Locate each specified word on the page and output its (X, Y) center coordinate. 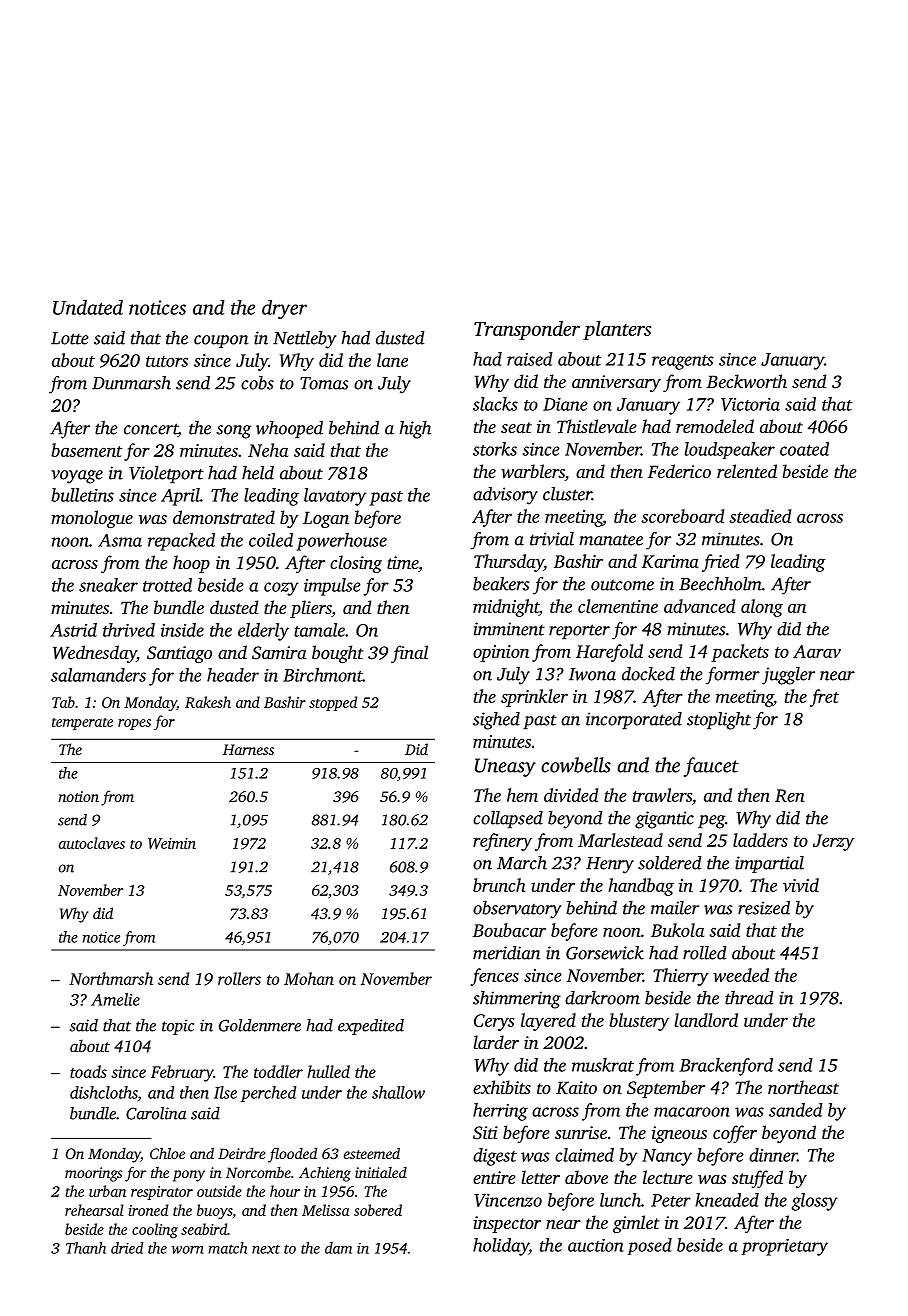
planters (617, 330)
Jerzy (833, 842)
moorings (94, 1174)
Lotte (70, 338)
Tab (63, 702)
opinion (501, 653)
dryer (284, 309)
